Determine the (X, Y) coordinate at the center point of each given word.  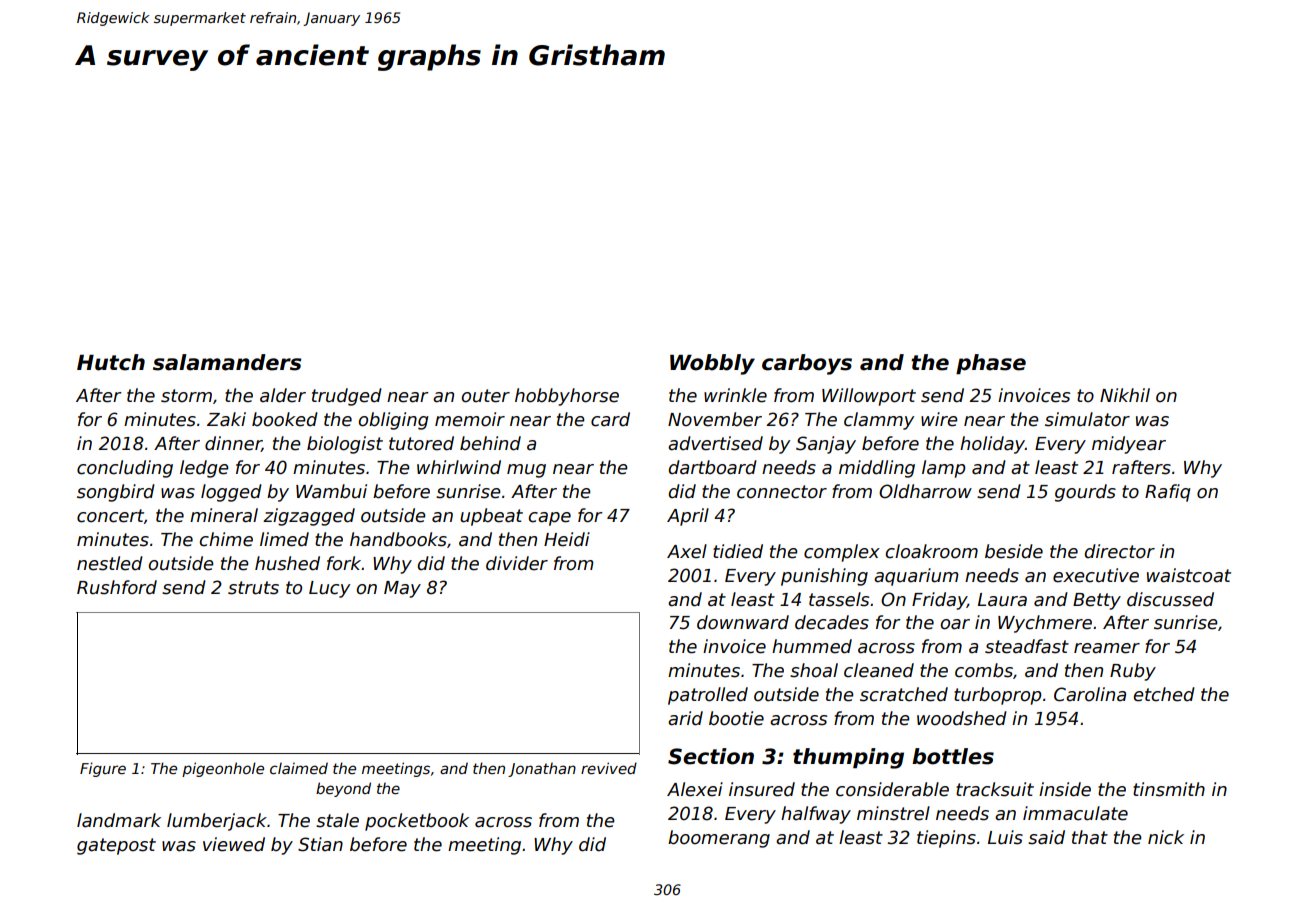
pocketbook (417, 822)
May (402, 589)
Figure (103, 769)
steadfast (1027, 646)
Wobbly (712, 364)
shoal (814, 670)
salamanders (227, 362)
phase (991, 364)
